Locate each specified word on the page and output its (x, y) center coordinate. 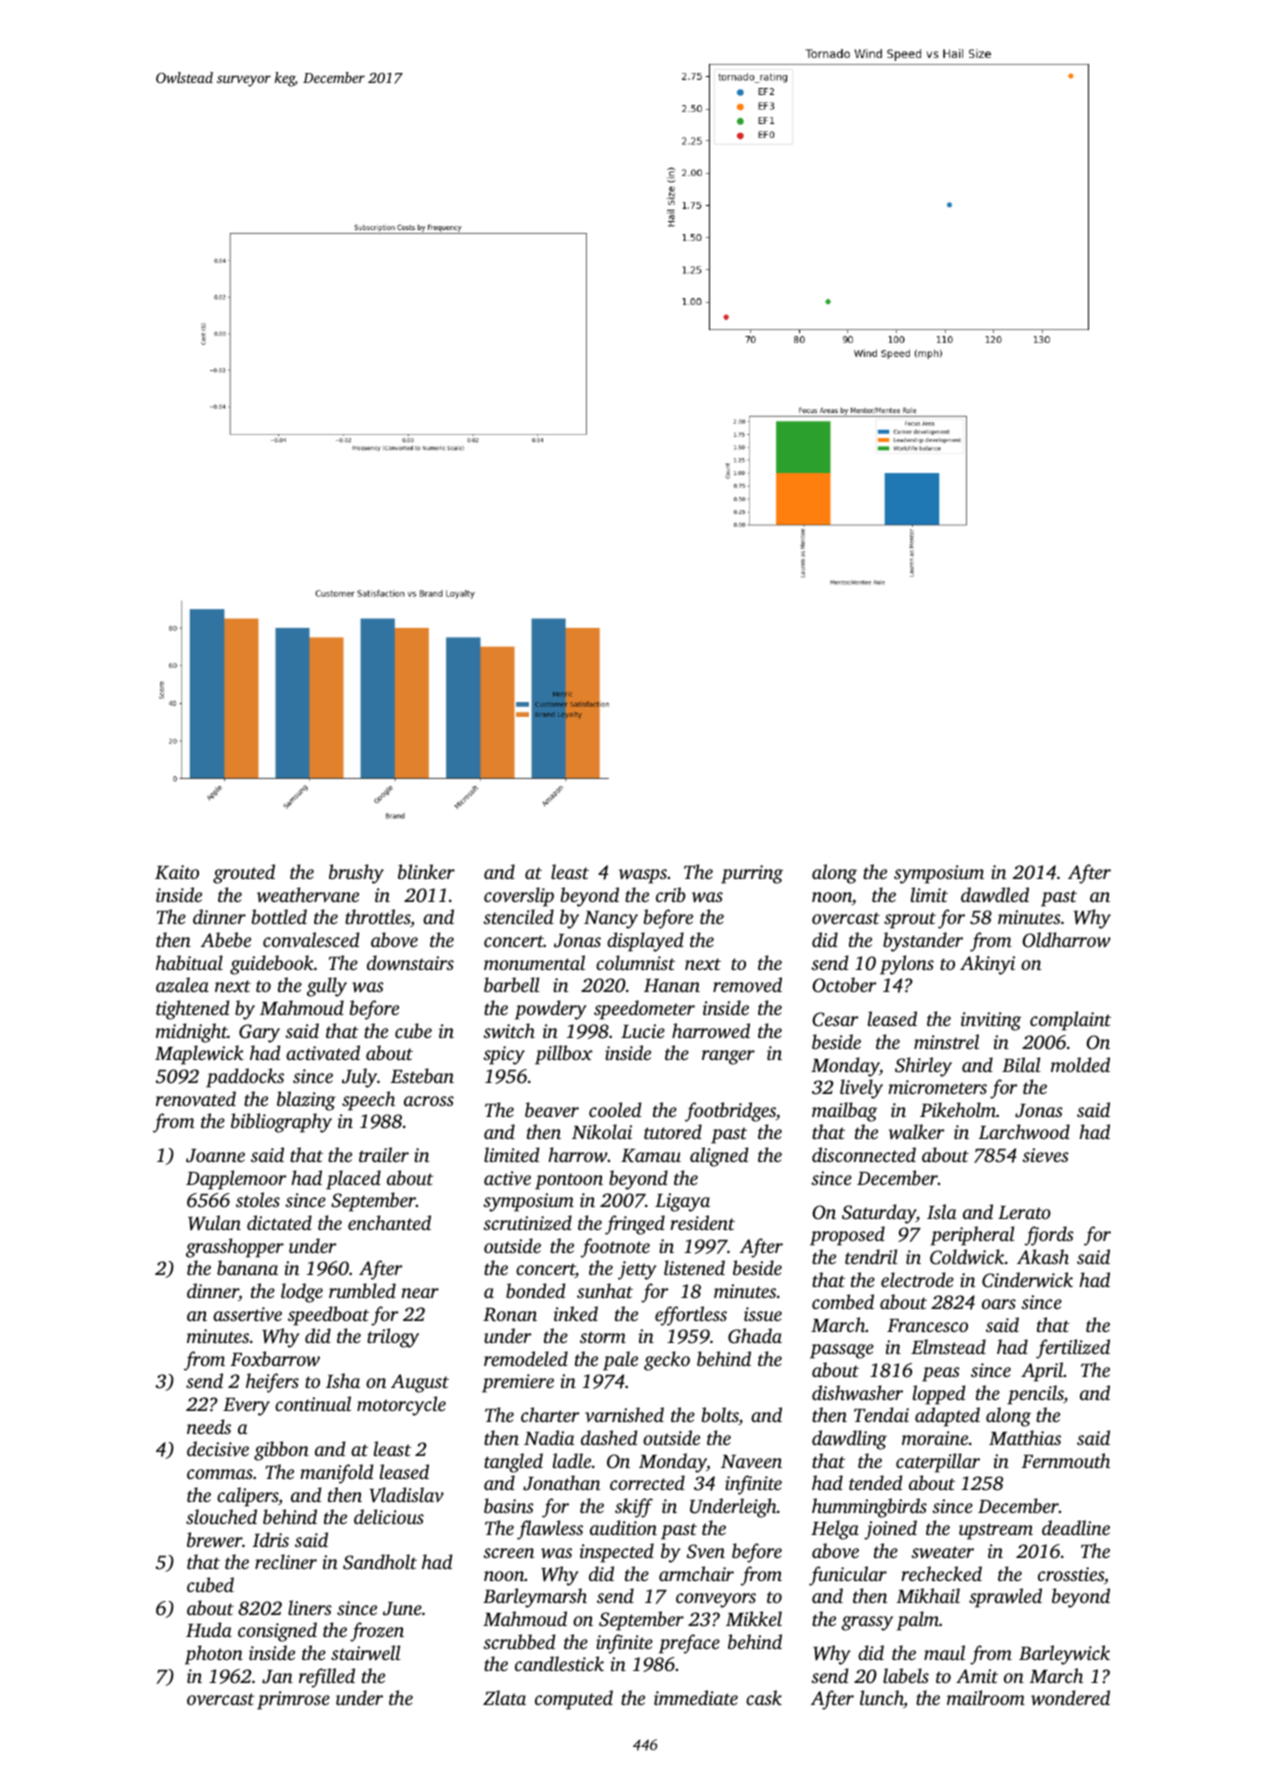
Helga (835, 1530)
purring (752, 874)
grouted (244, 874)
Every (246, 1407)
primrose (293, 1700)
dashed (609, 1437)
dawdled (995, 895)
